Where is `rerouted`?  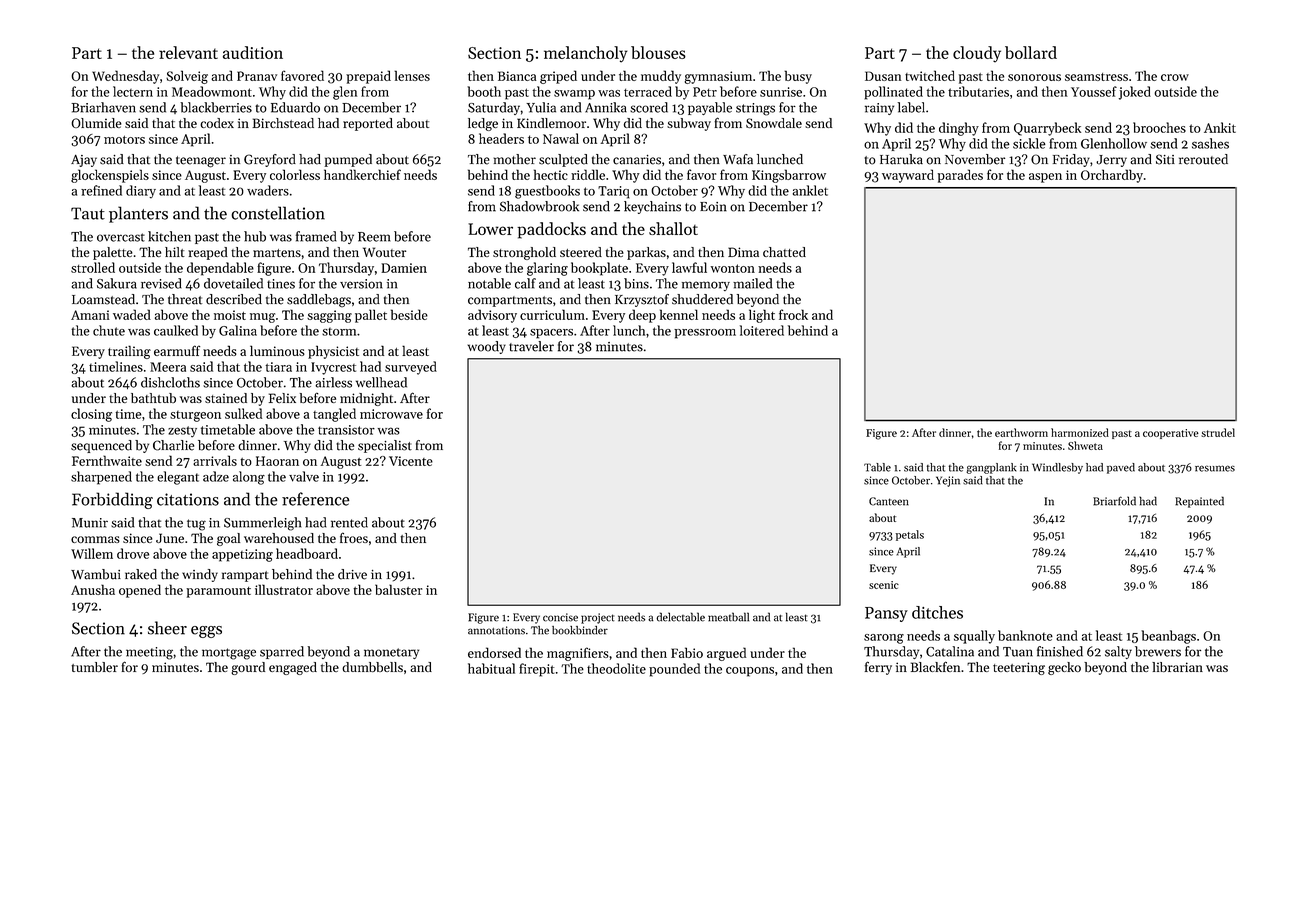
rerouted is located at coordinates (1203, 159).
